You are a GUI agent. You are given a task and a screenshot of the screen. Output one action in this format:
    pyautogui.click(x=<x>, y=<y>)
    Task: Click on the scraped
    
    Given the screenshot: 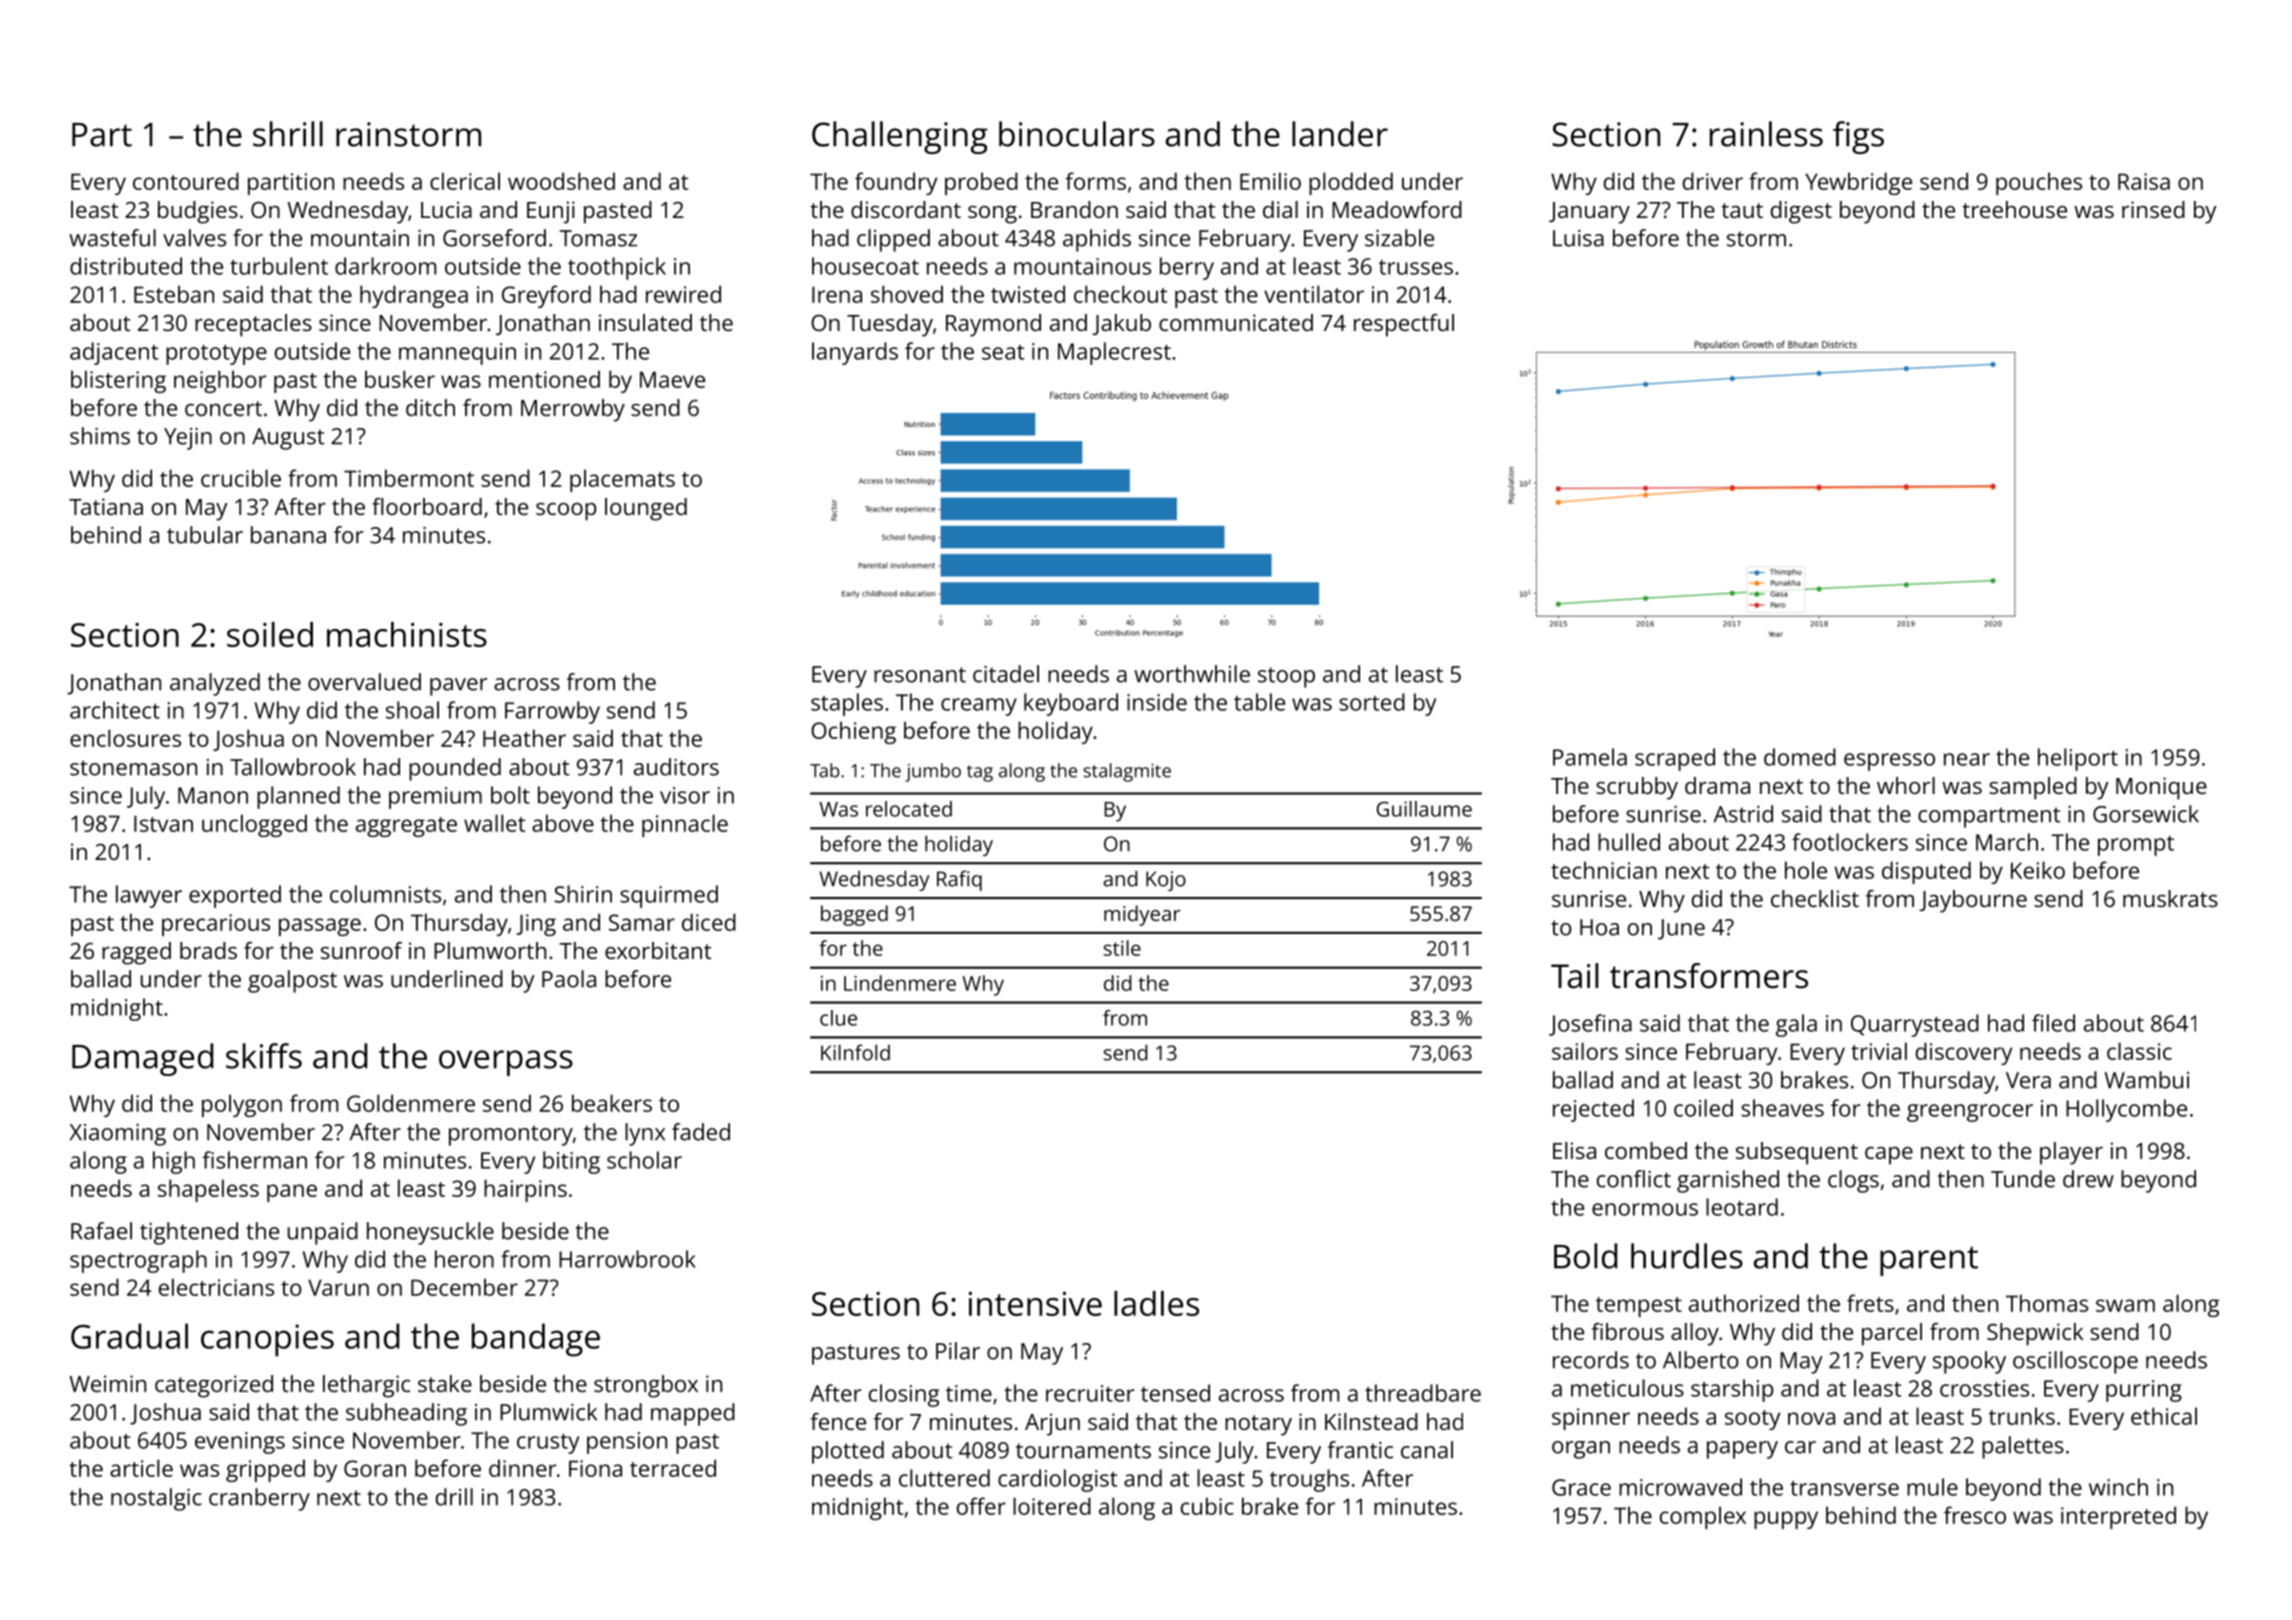 What is the action you would take?
    pyautogui.click(x=1675, y=759)
